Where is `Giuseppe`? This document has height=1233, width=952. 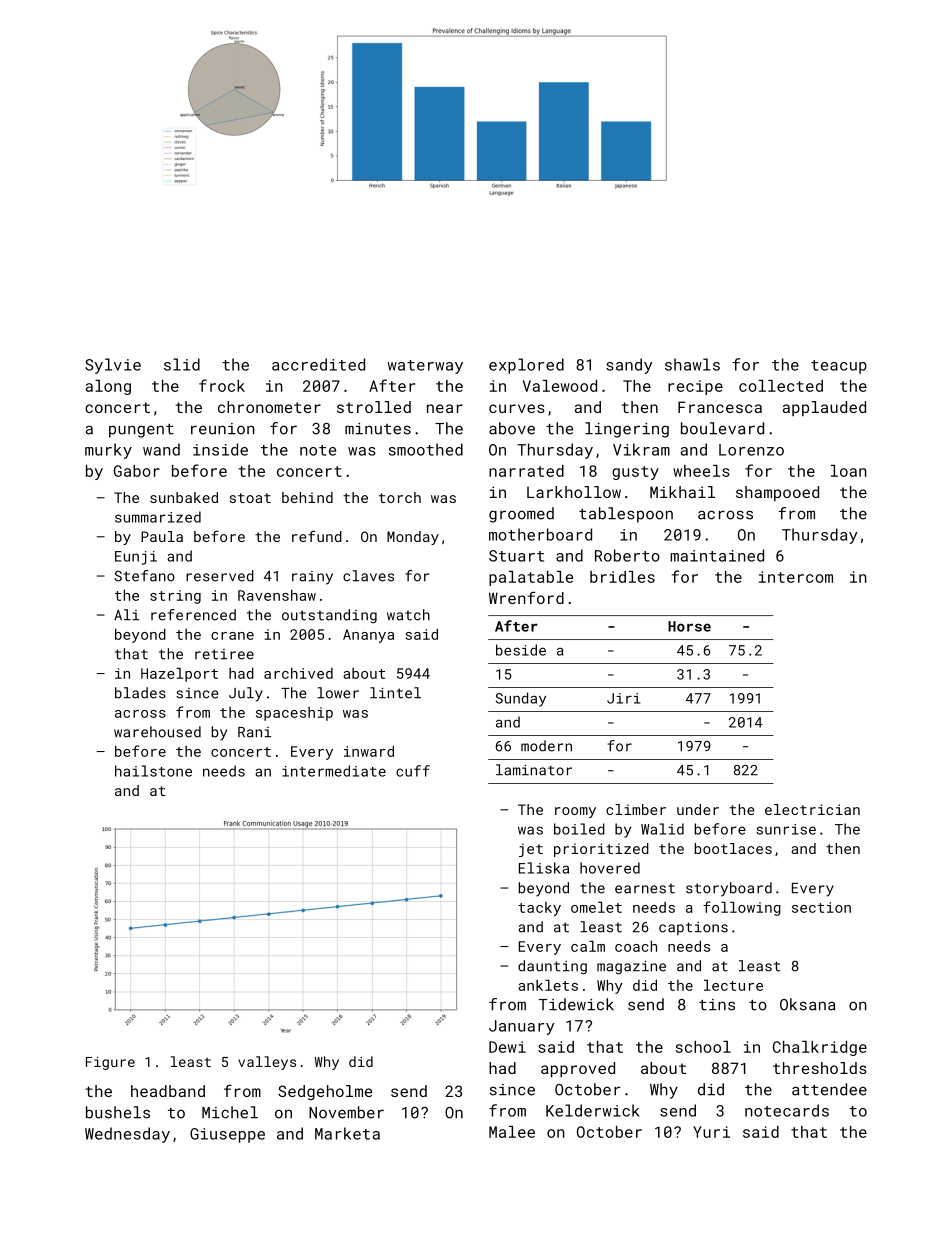 Giuseppe is located at coordinates (227, 1135).
